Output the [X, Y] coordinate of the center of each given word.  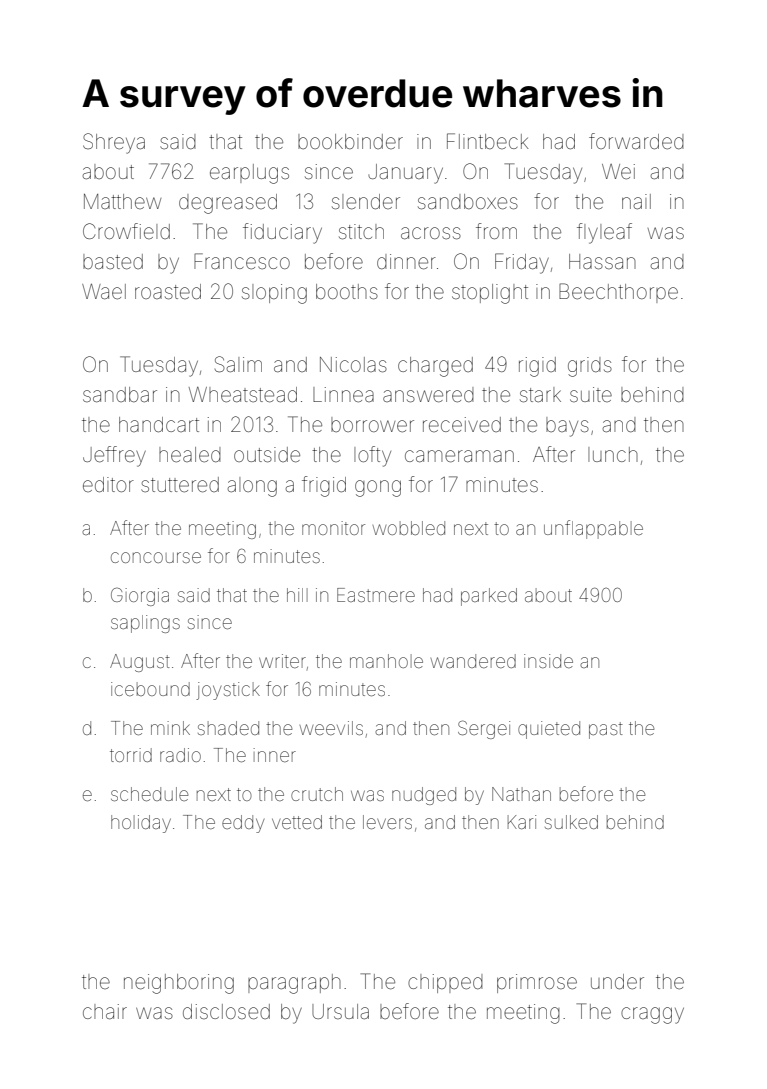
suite [591, 394]
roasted [168, 292]
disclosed [226, 1012]
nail [636, 201]
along [252, 487]
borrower [372, 424]
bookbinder [350, 141]
